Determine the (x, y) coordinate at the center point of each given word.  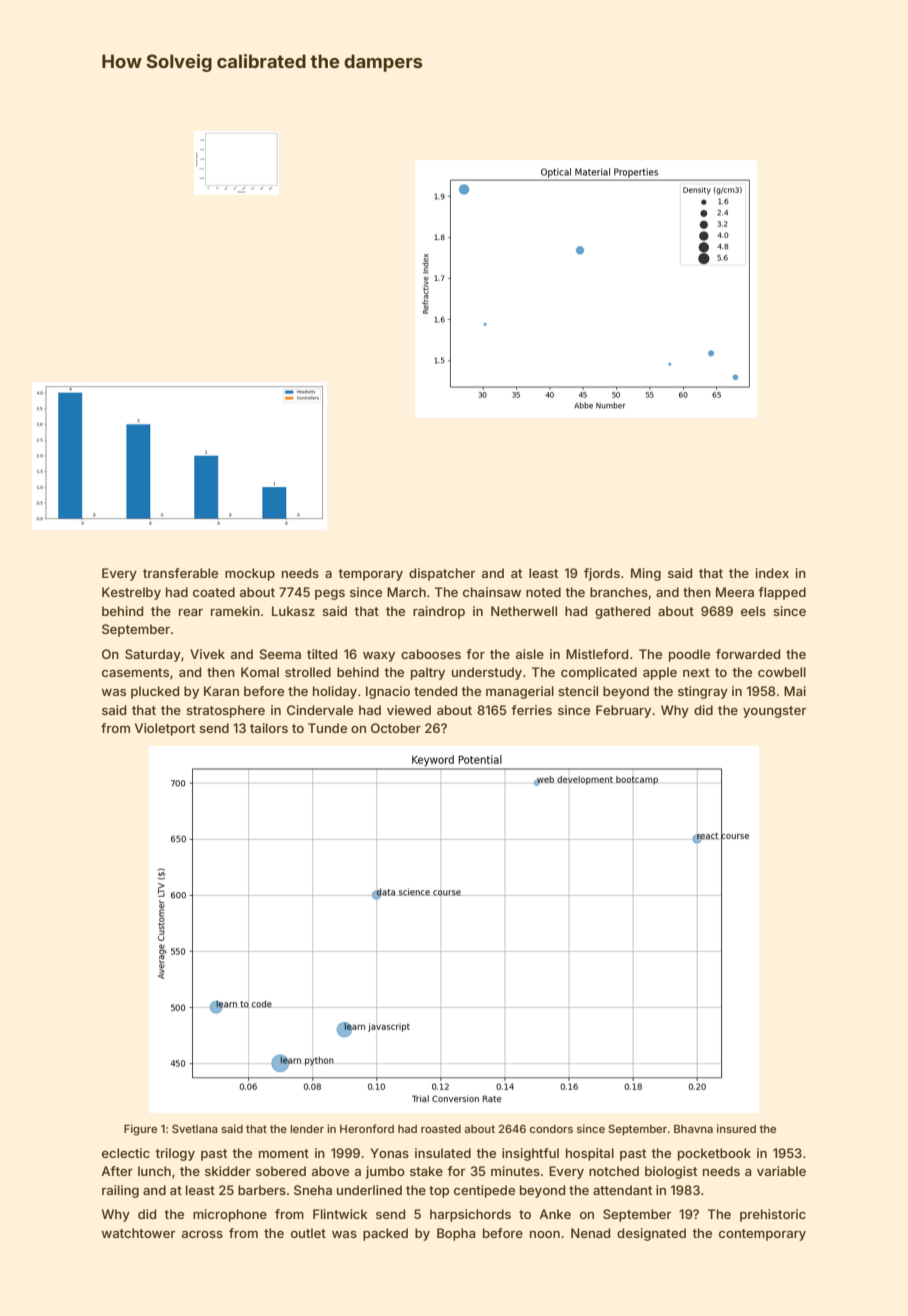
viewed (409, 710)
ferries (531, 710)
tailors (269, 728)
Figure (140, 1130)
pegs (330, 595)
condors (551, 1129)
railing (120, 1191)
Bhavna (693, 1129)
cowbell (782, 672)
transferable (180, 573)
